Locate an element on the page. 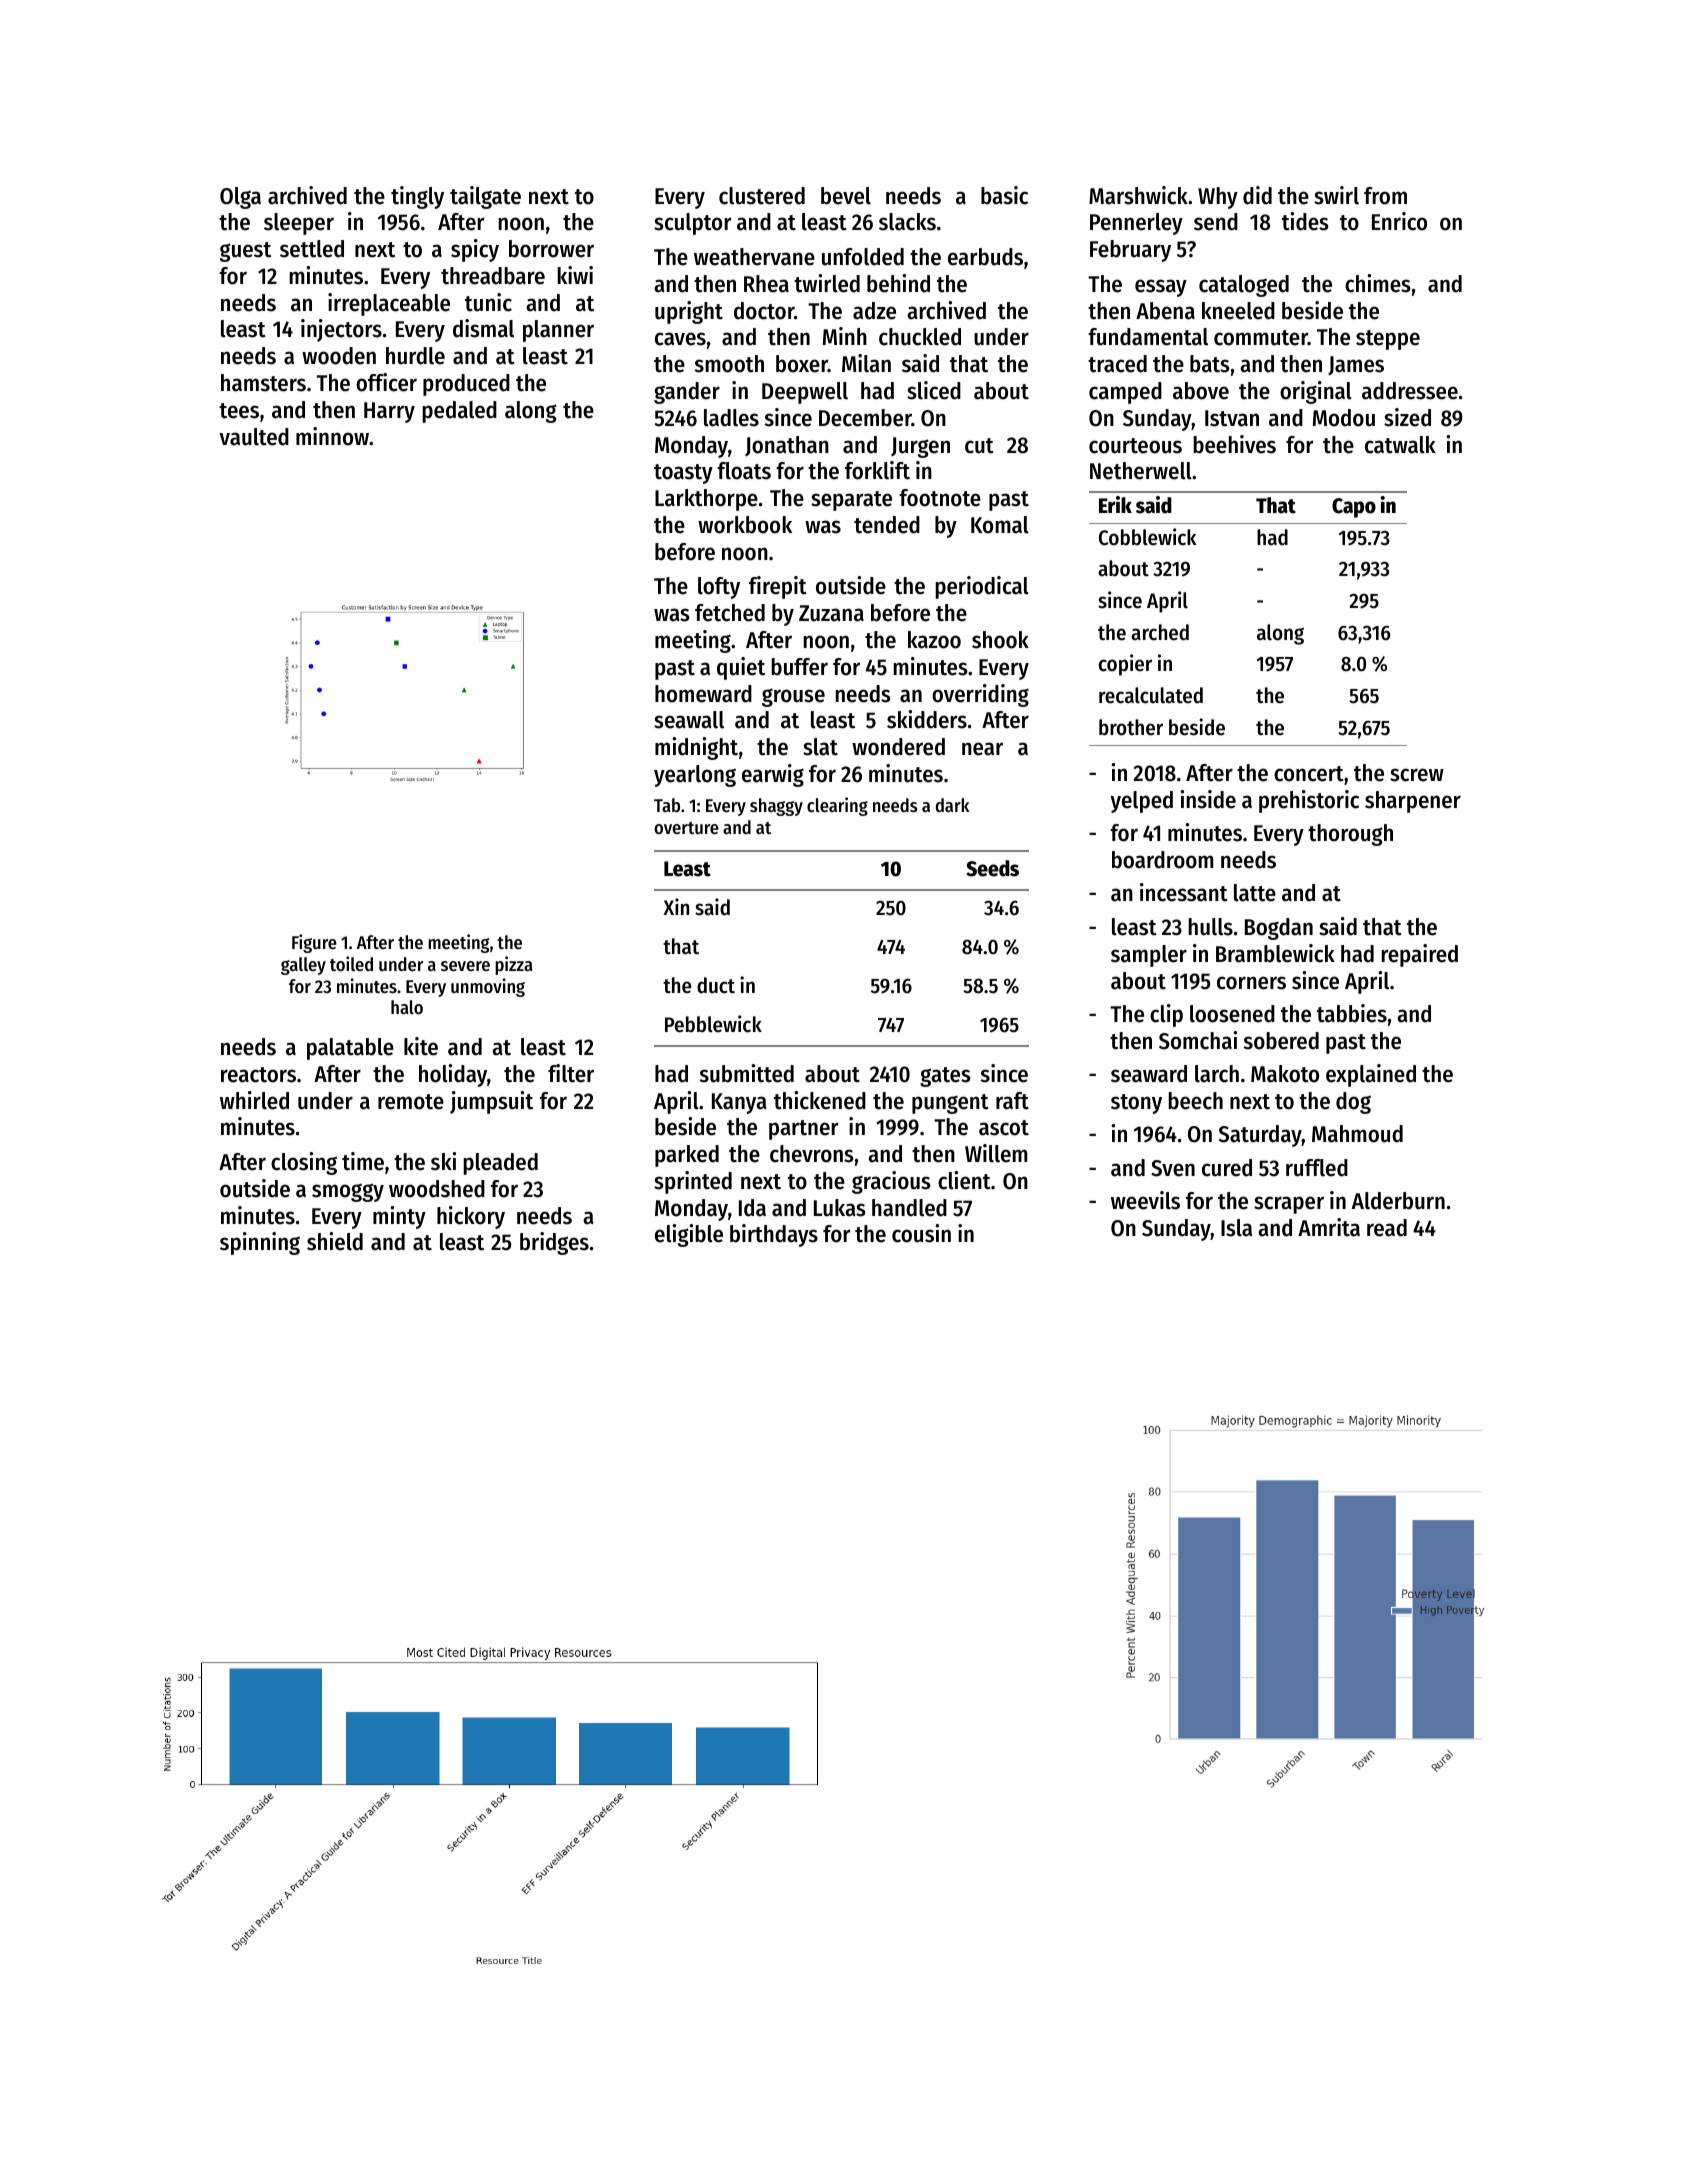 The height and width of the image is (2178, 1683). birthdays is located at coordinates (774, 1235).
